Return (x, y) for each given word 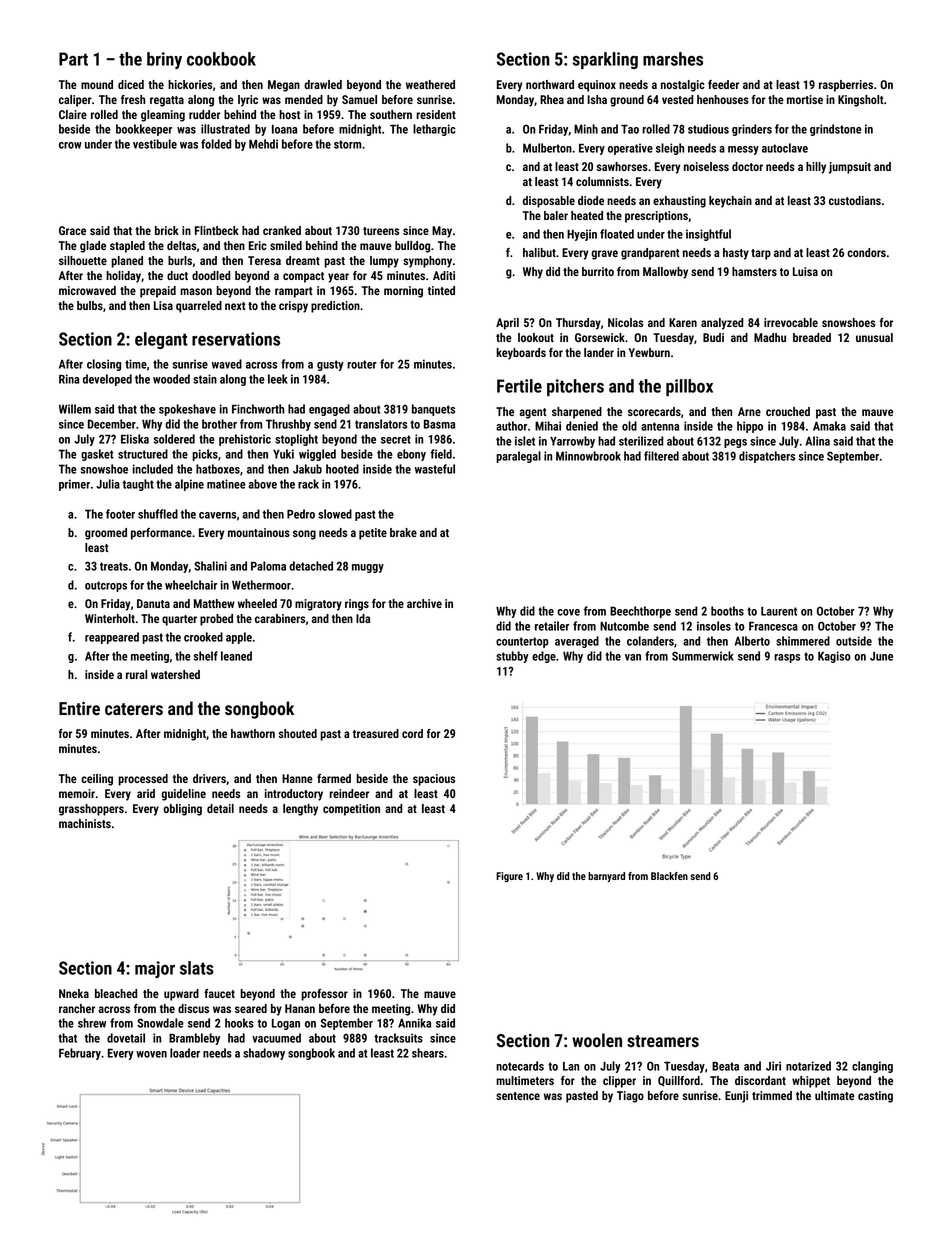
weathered (430, 84)
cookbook (221, 59)
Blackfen (669, 876)
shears (428, 1053)
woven (151, 1054)
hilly (816, 168)
